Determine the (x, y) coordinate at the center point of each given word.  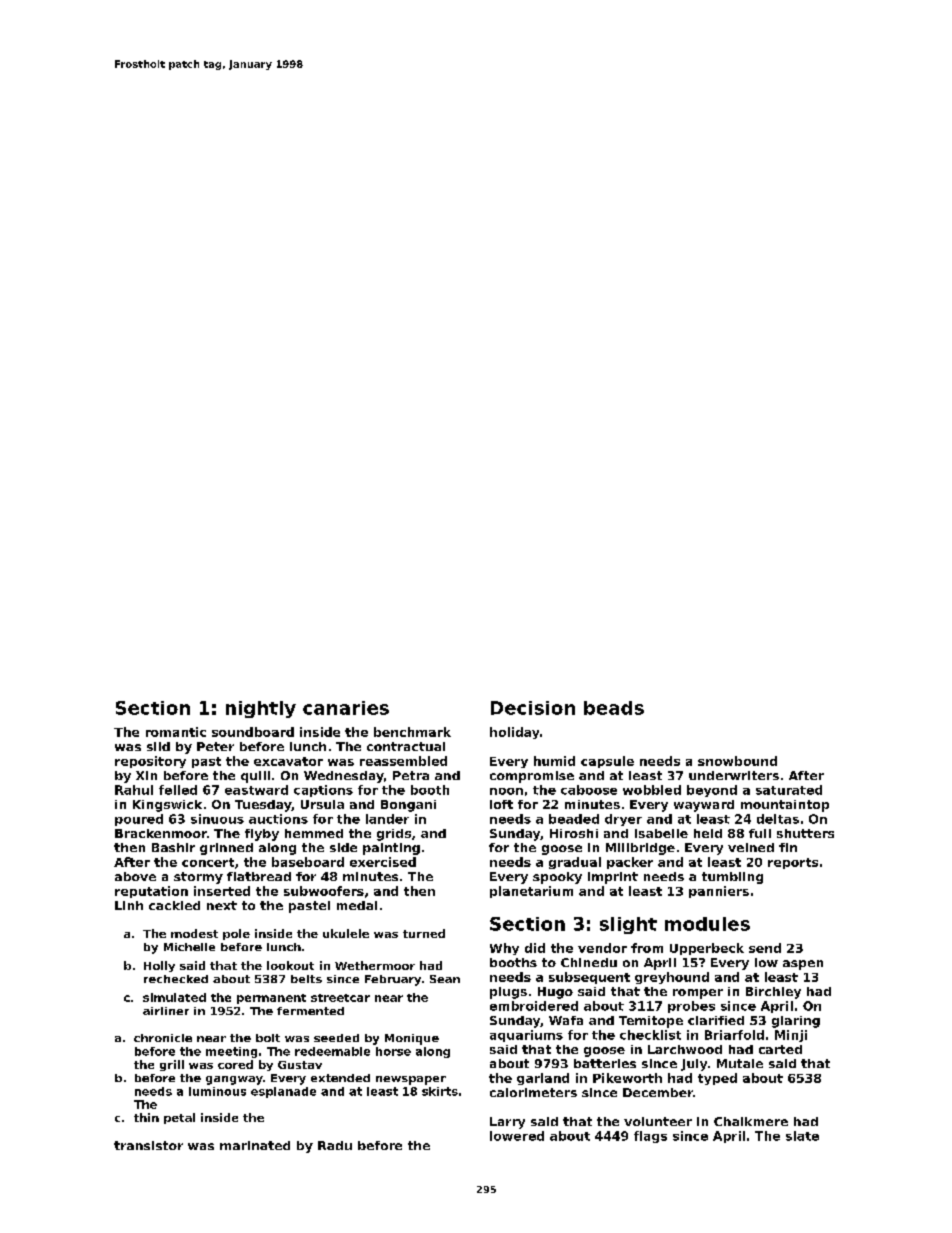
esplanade (283, 1092)
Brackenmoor (161, 833)
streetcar (340, 998)
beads (614, 708)
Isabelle (661, 833)
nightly (261, 709)
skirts (440, 1091)
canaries (346, 708)
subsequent (589, 978)
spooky (557, 878)
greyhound (672, 978)
